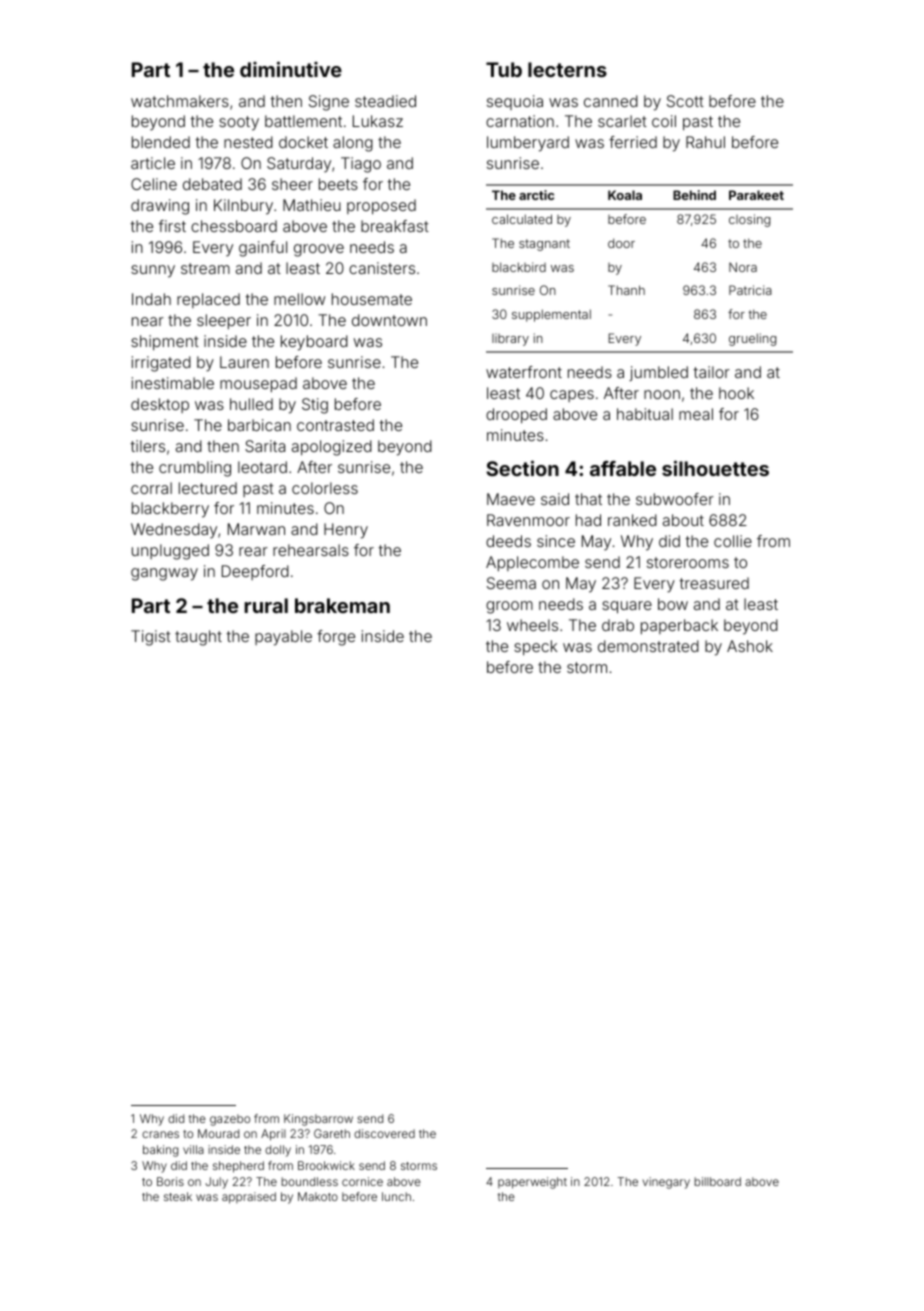 The height and width of the screenshot is (1311, 924). What do you see at coordinates (750, 646) in the screenshot?
I see `Ashok` at bounding box center [750, 646].
